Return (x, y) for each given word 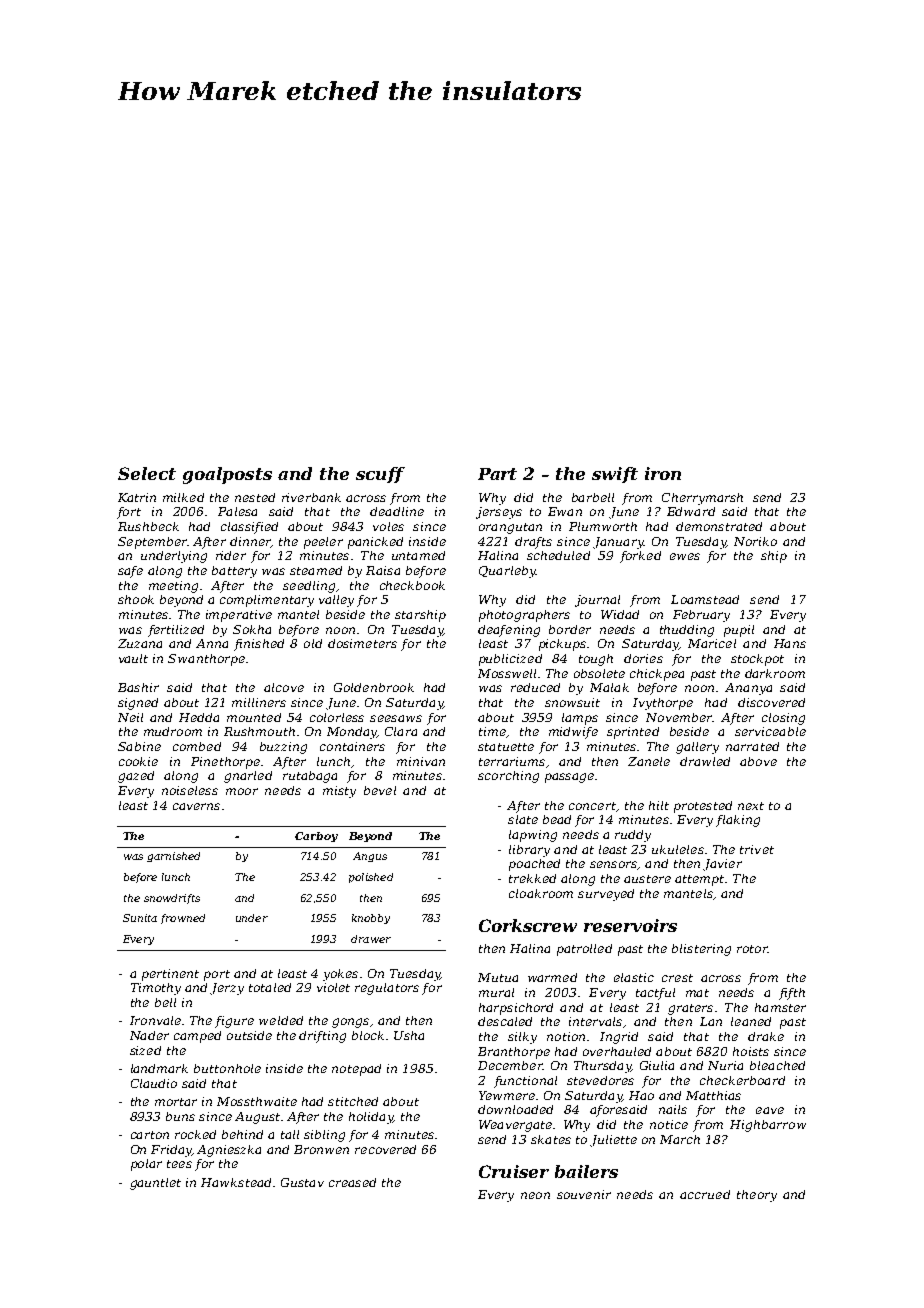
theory (757, 1196)
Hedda (199, 717)
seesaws (396, 718)
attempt (699, 880)
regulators (387, 989)
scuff (380, 475)
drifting (322, 1037)
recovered (385, 1149)
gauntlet (155, 1184)
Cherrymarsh (702, 499)
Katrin (137, 497)
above (758, 761)
